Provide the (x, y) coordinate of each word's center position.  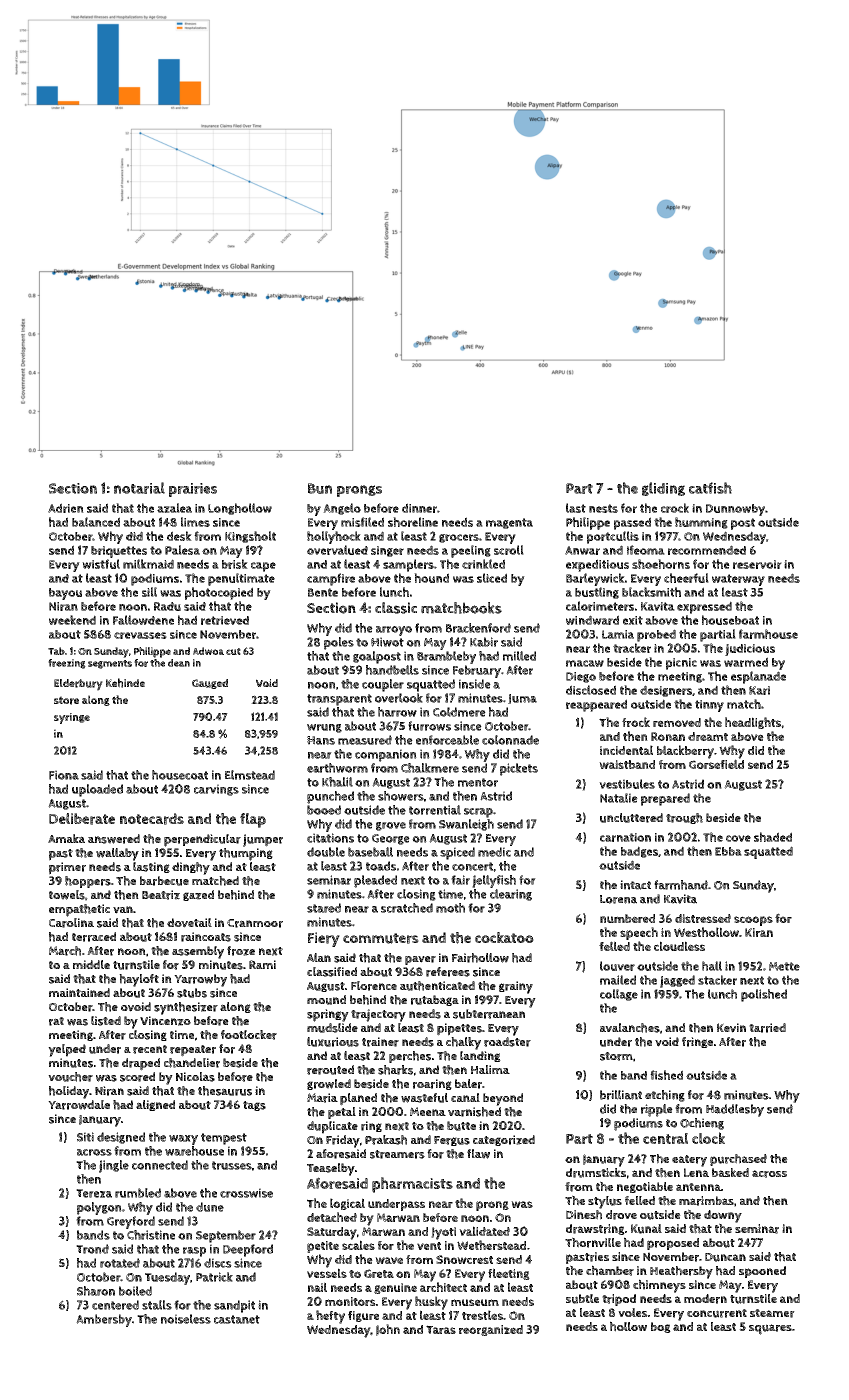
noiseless (186, 1319)
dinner (419, 508)
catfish (710, 488)
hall (712, 966)
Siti (85, 1137)
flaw (478, 1154)
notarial (139, 488)
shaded (773, 837)
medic (494, 852)
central (665, 1138)
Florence (374, 986)
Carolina (71, 923)
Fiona (64, 775)
